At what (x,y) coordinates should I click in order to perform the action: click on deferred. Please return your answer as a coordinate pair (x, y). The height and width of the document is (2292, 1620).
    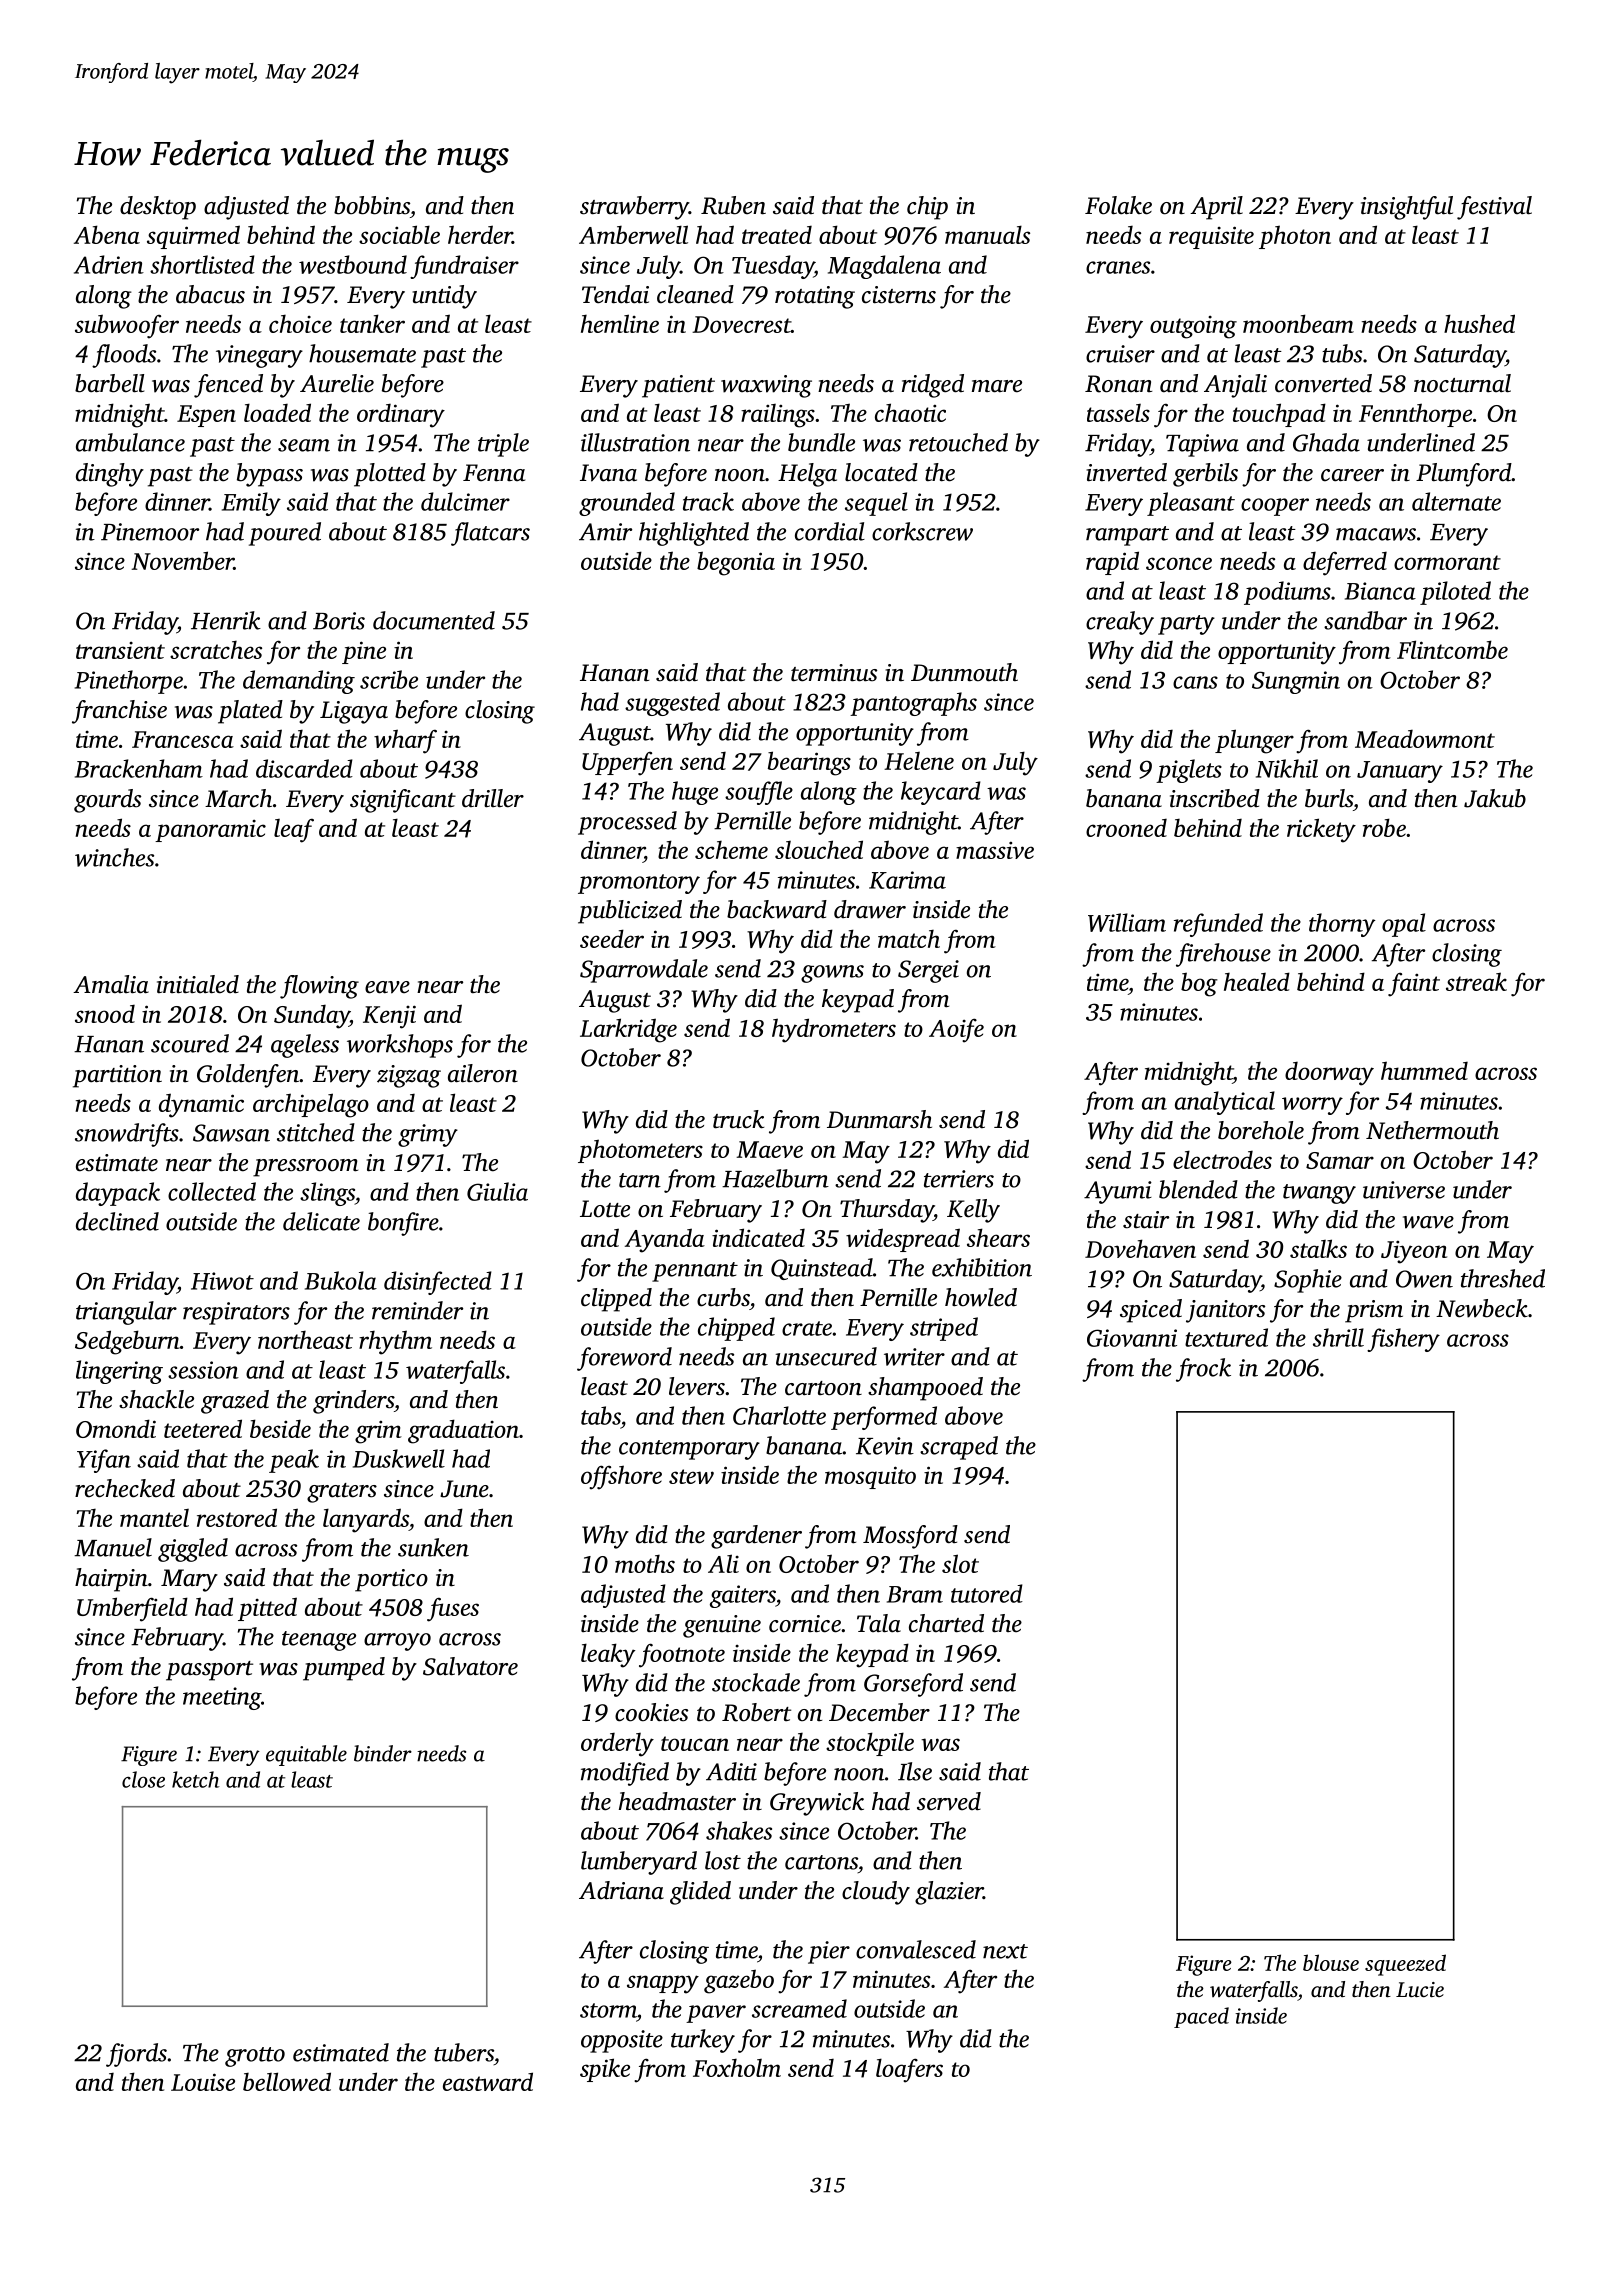
    Looking at the image, I should click on (1345, 564).
